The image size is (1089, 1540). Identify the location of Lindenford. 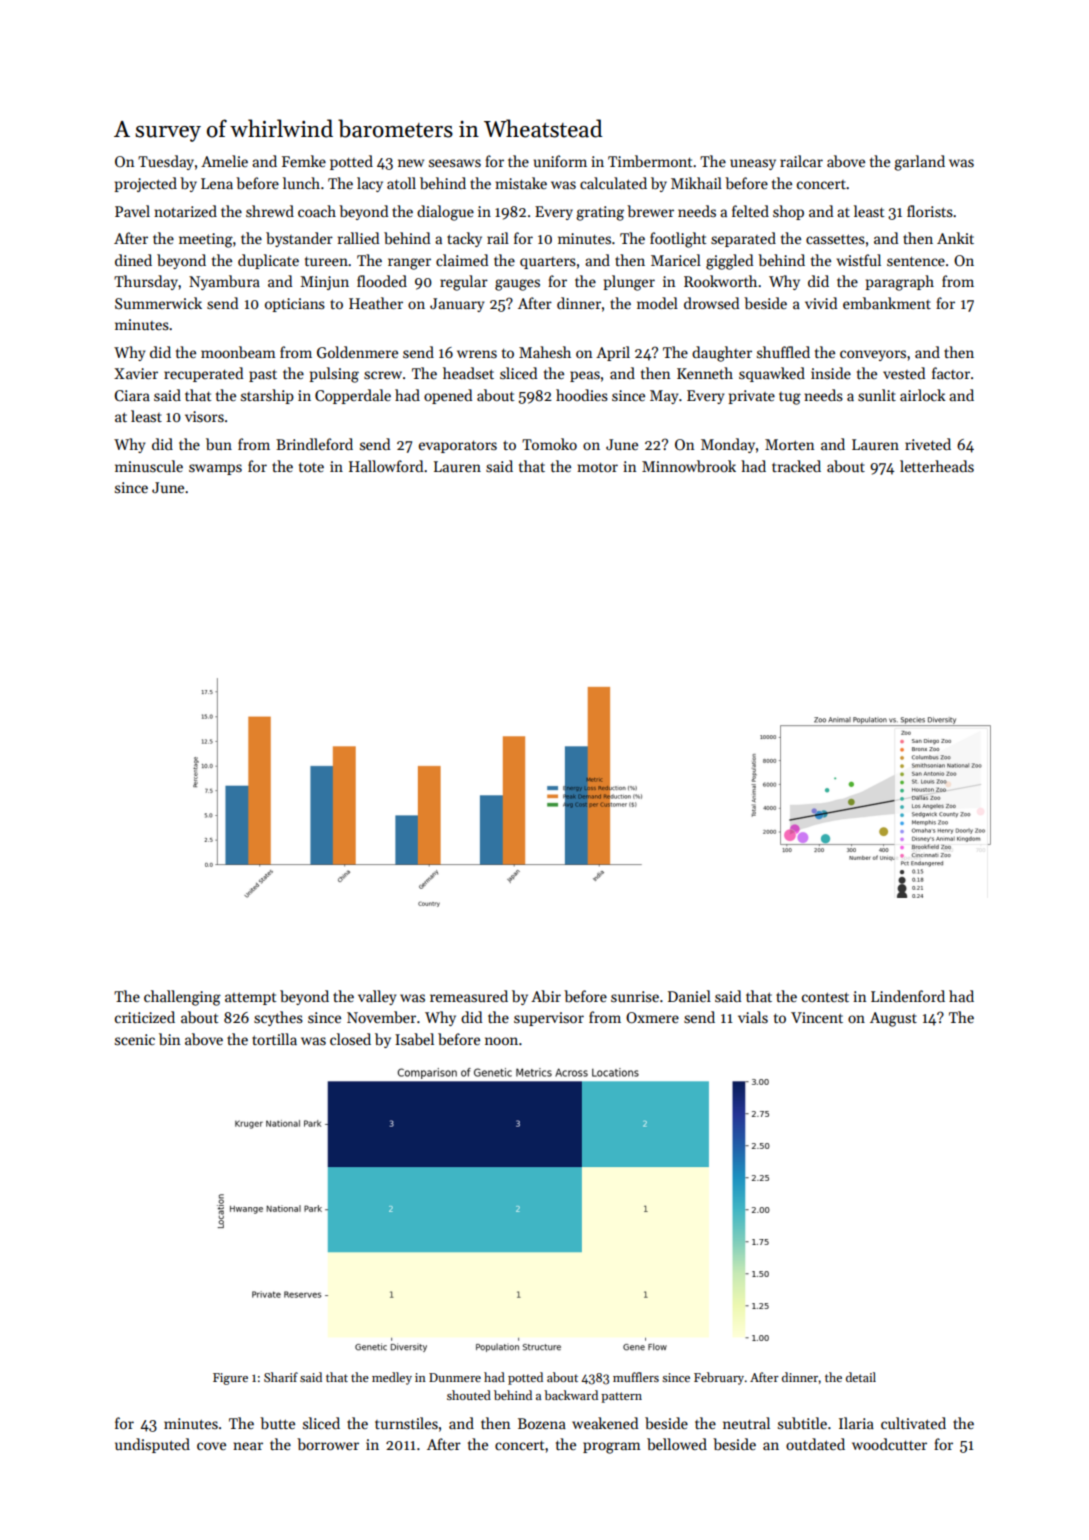
(908, 996).
